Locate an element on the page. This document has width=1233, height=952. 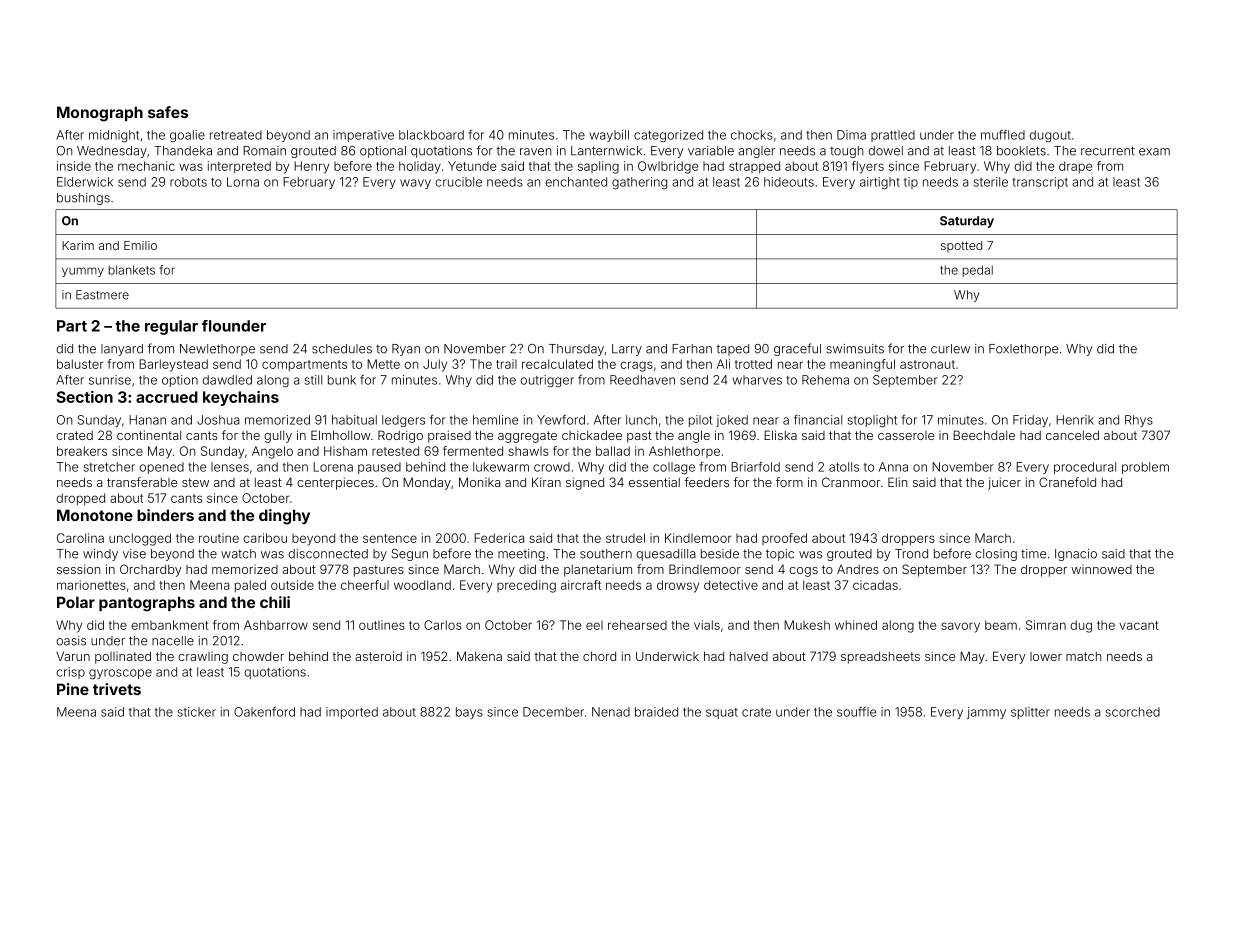
regular is located at coordinates (171, 327).
